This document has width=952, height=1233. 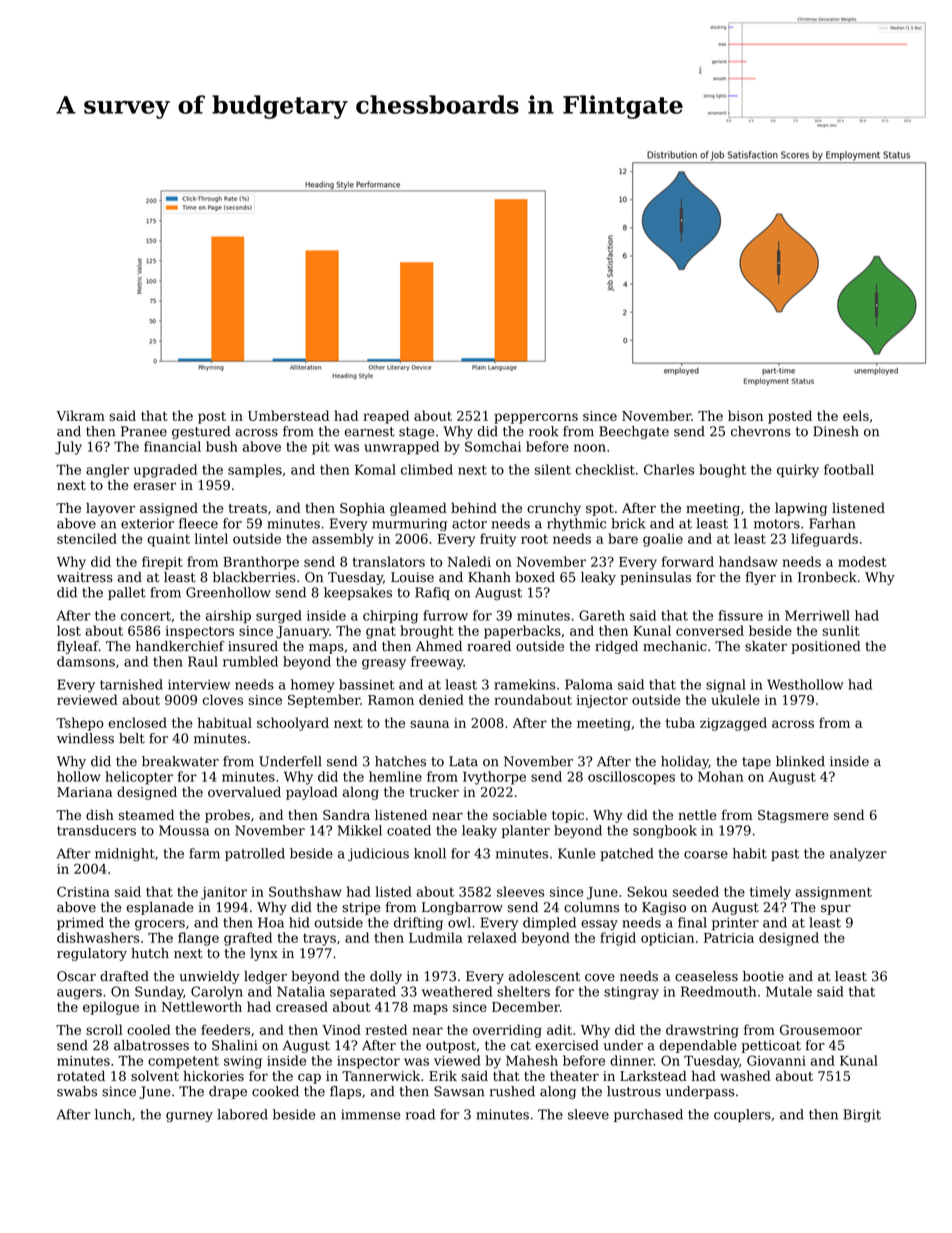 What do you see at coordinates (492, 937) in the document?
I see `relaxed` at bounding box center [492, 937].
